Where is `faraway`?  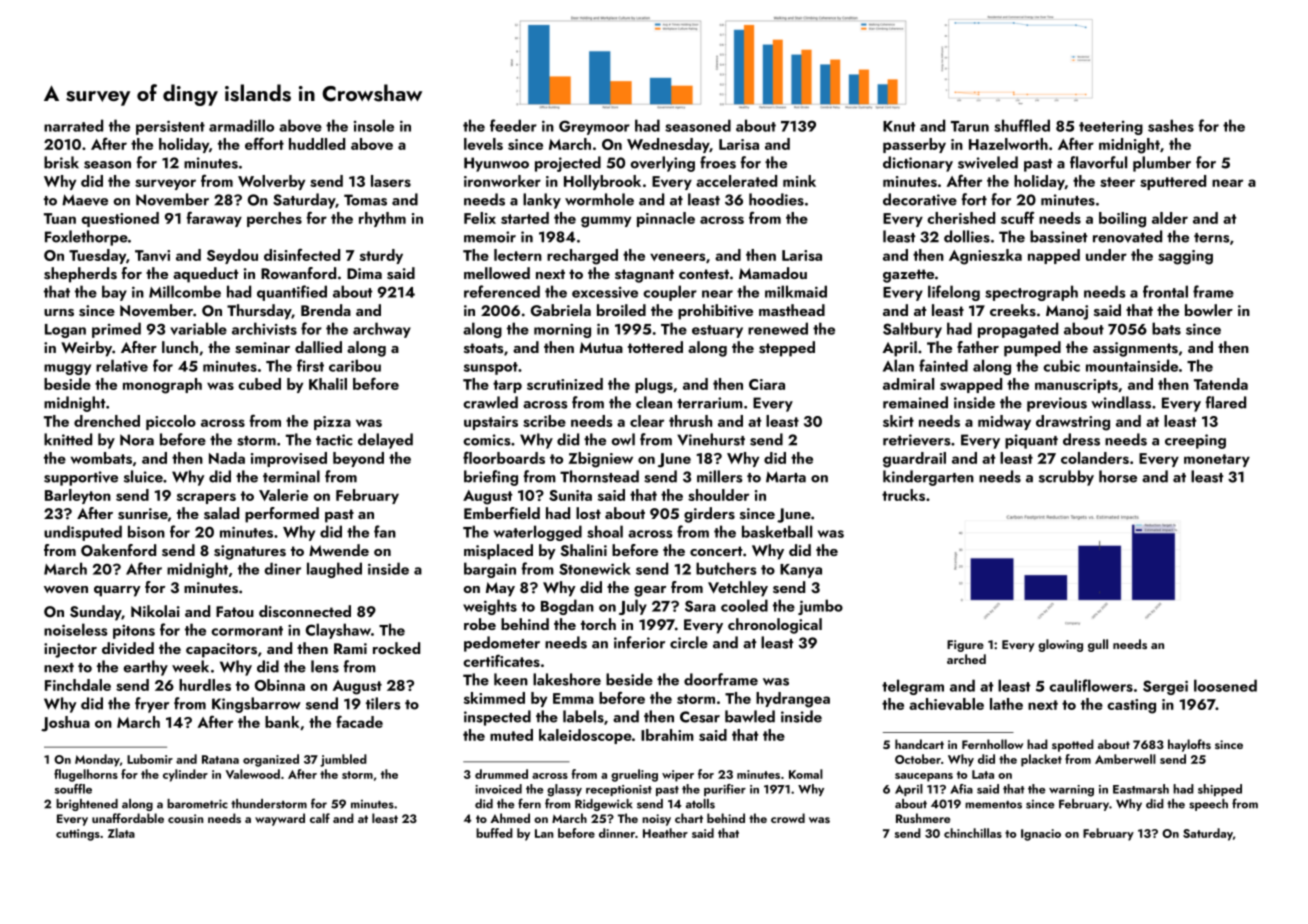 faraway is located at coordinates (214, 219).
